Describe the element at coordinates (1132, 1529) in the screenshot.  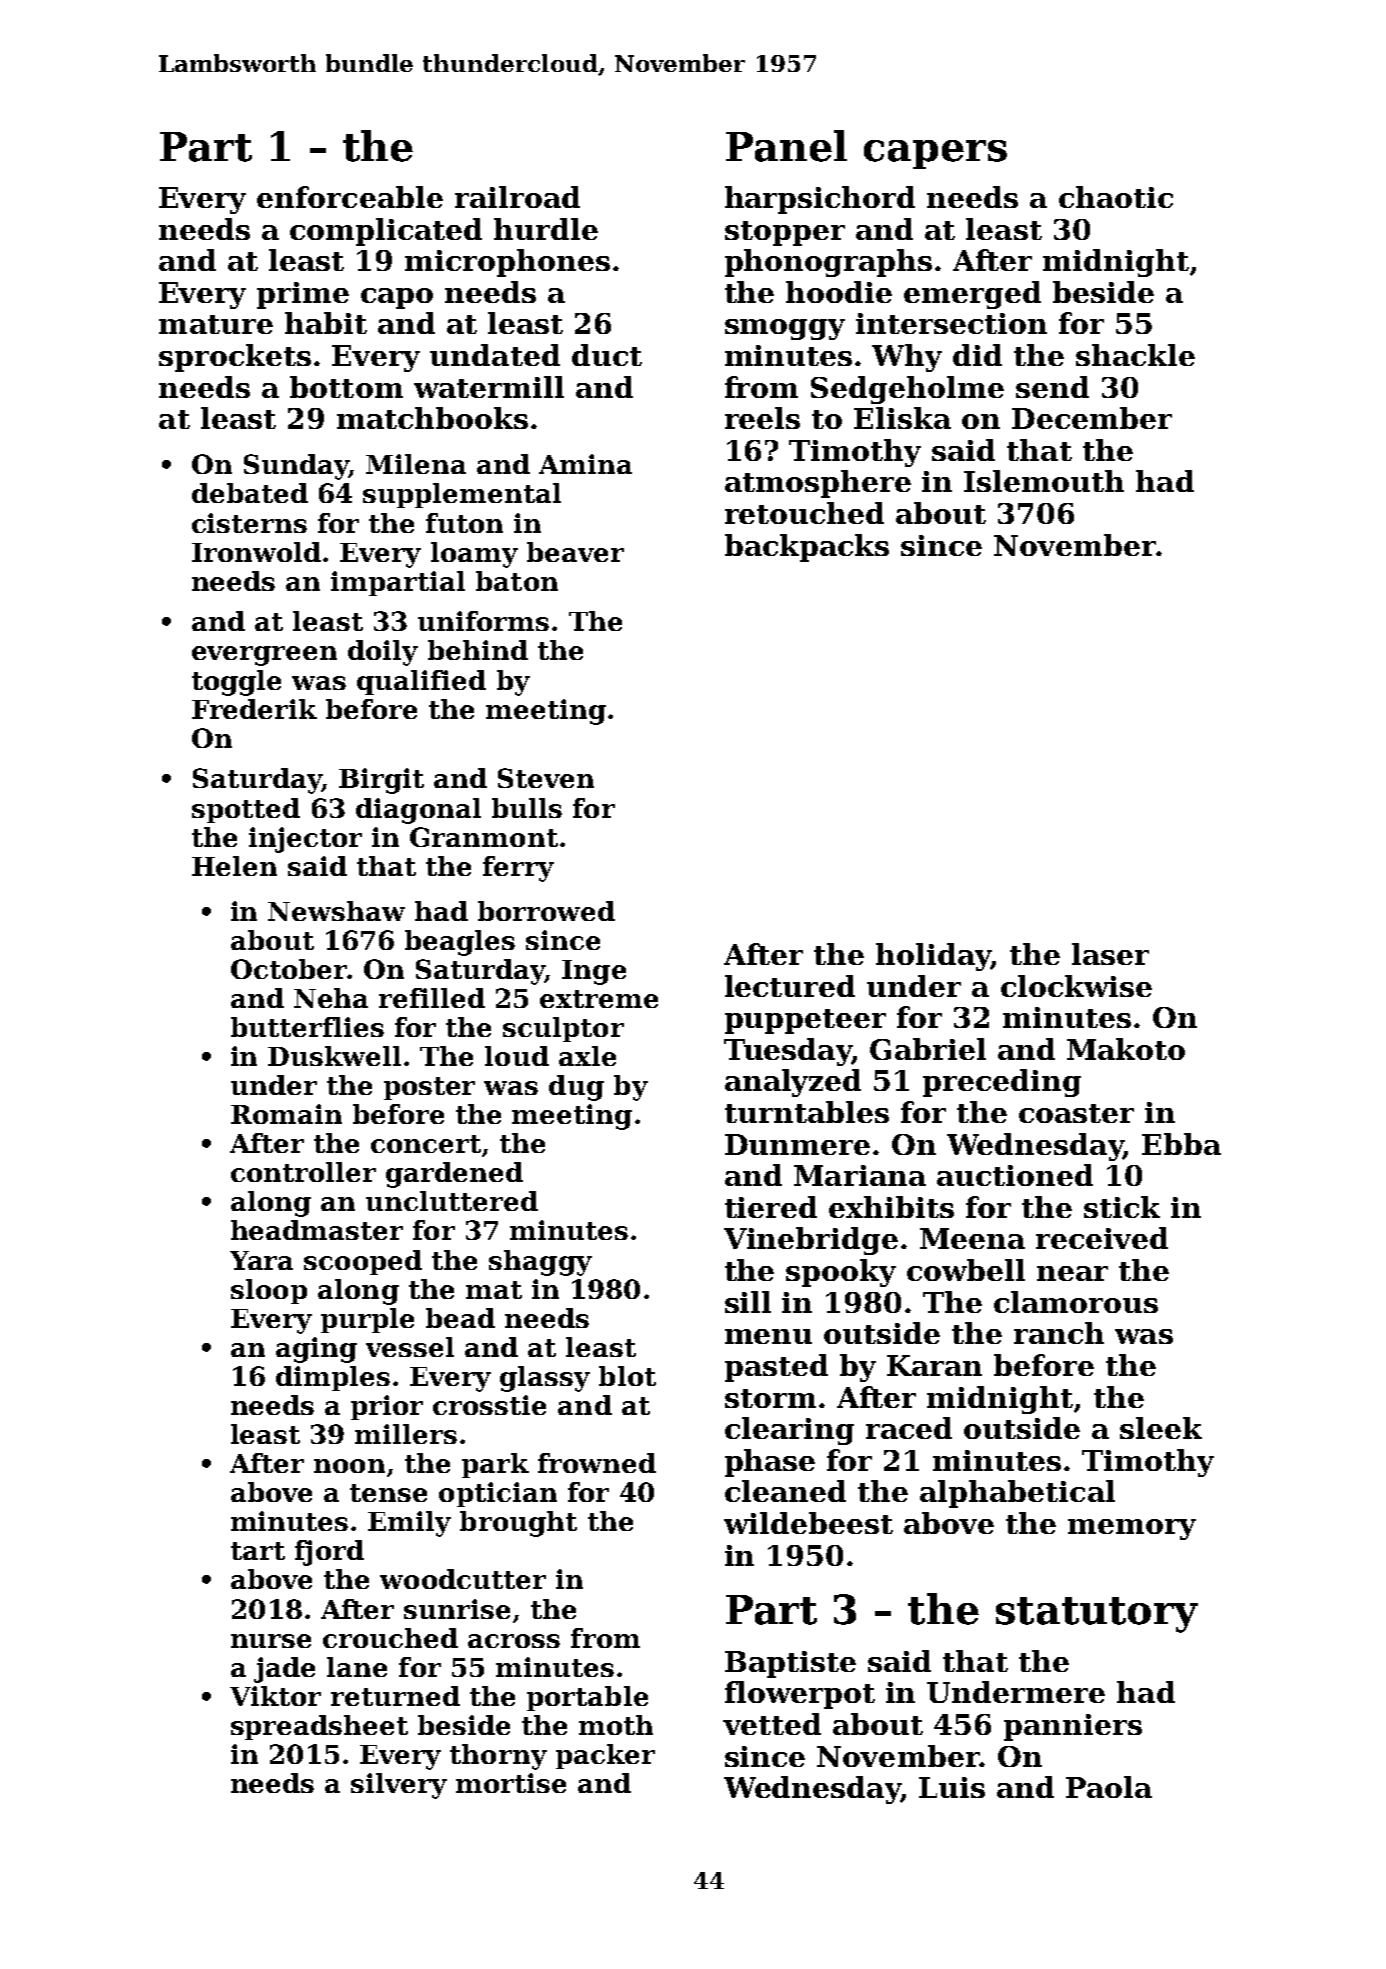
I see `memory` at that location.
